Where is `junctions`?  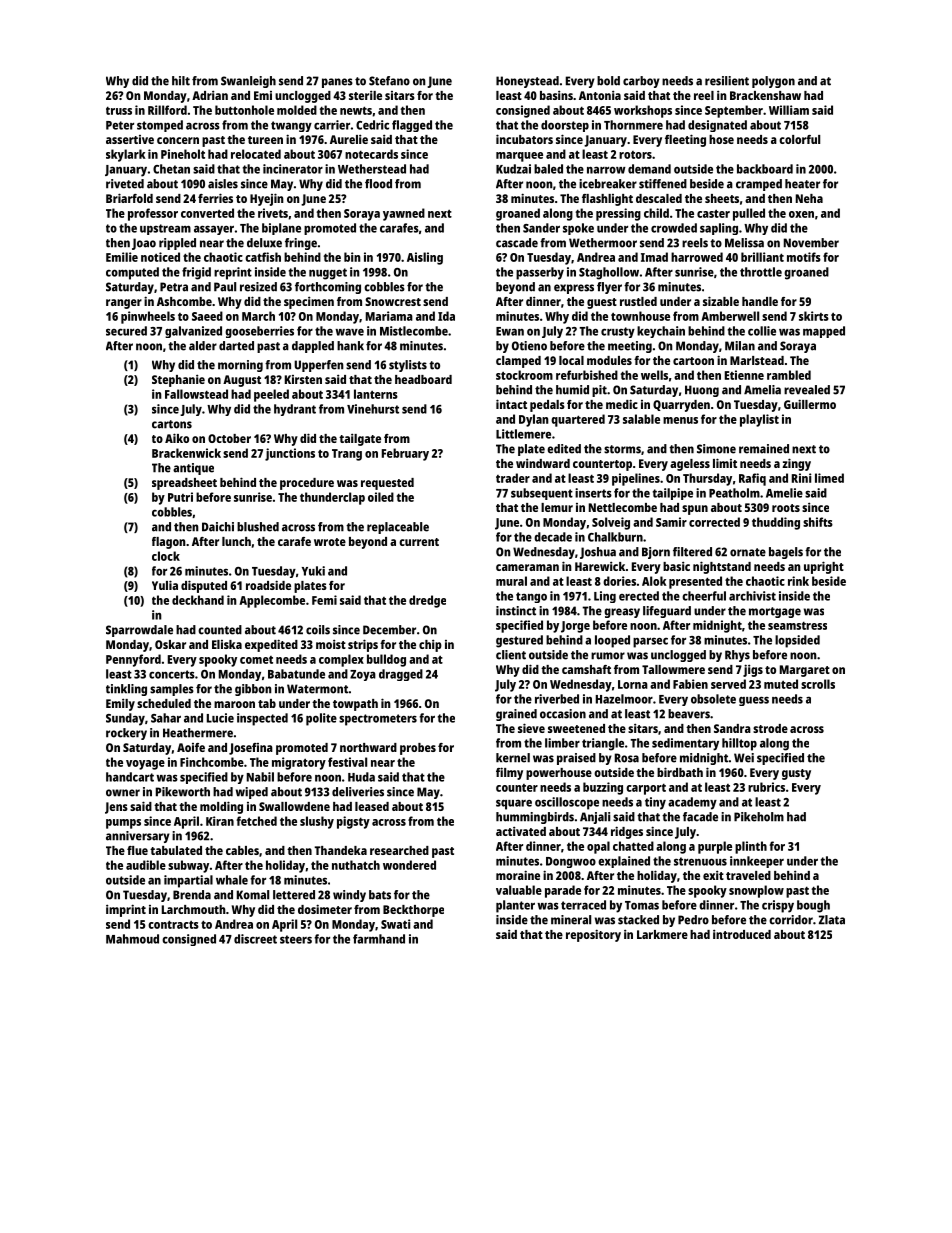
junctions is located at coordinates (290, 454).
